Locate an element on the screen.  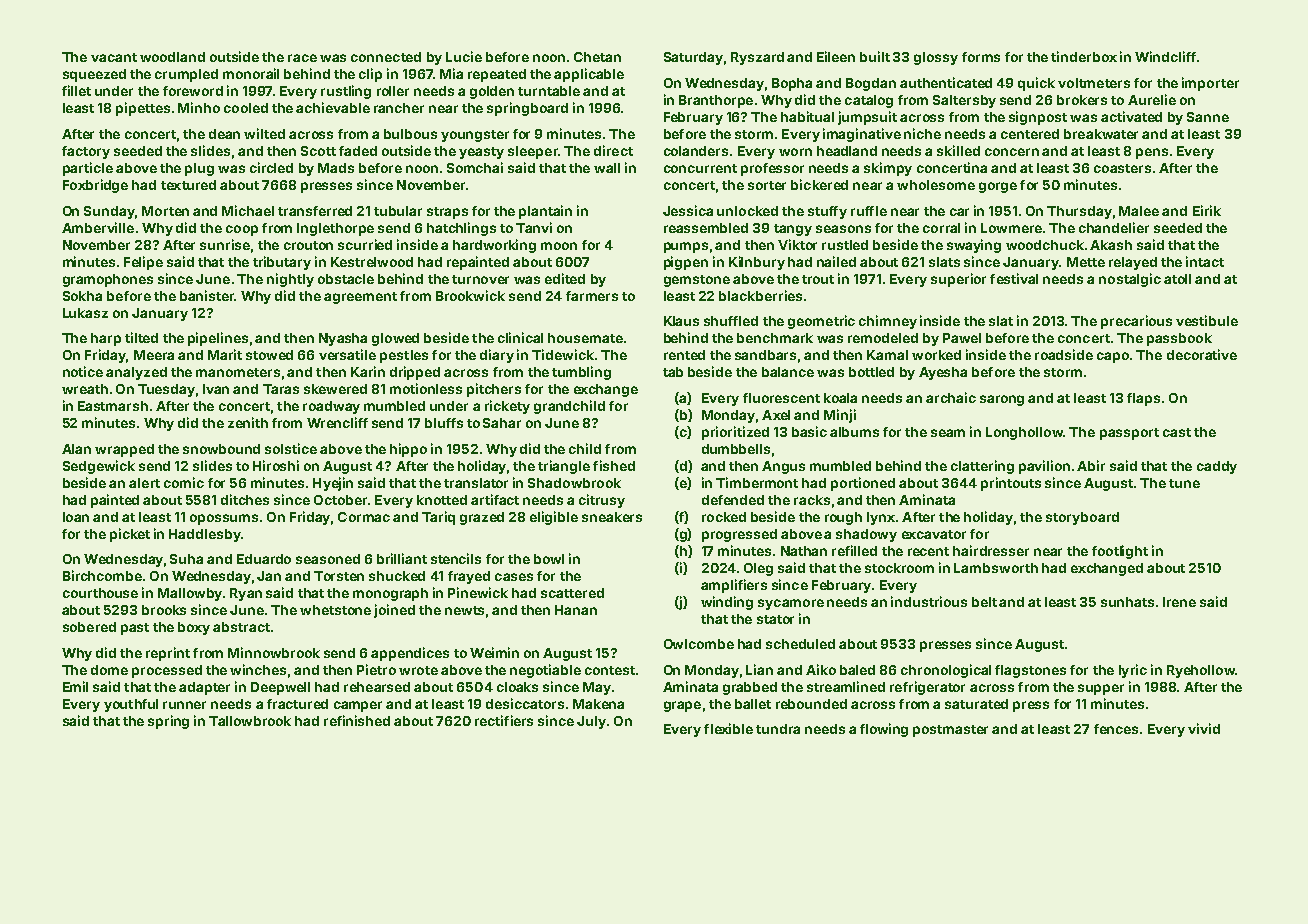
pumps is located at coordinates (686, 247).
